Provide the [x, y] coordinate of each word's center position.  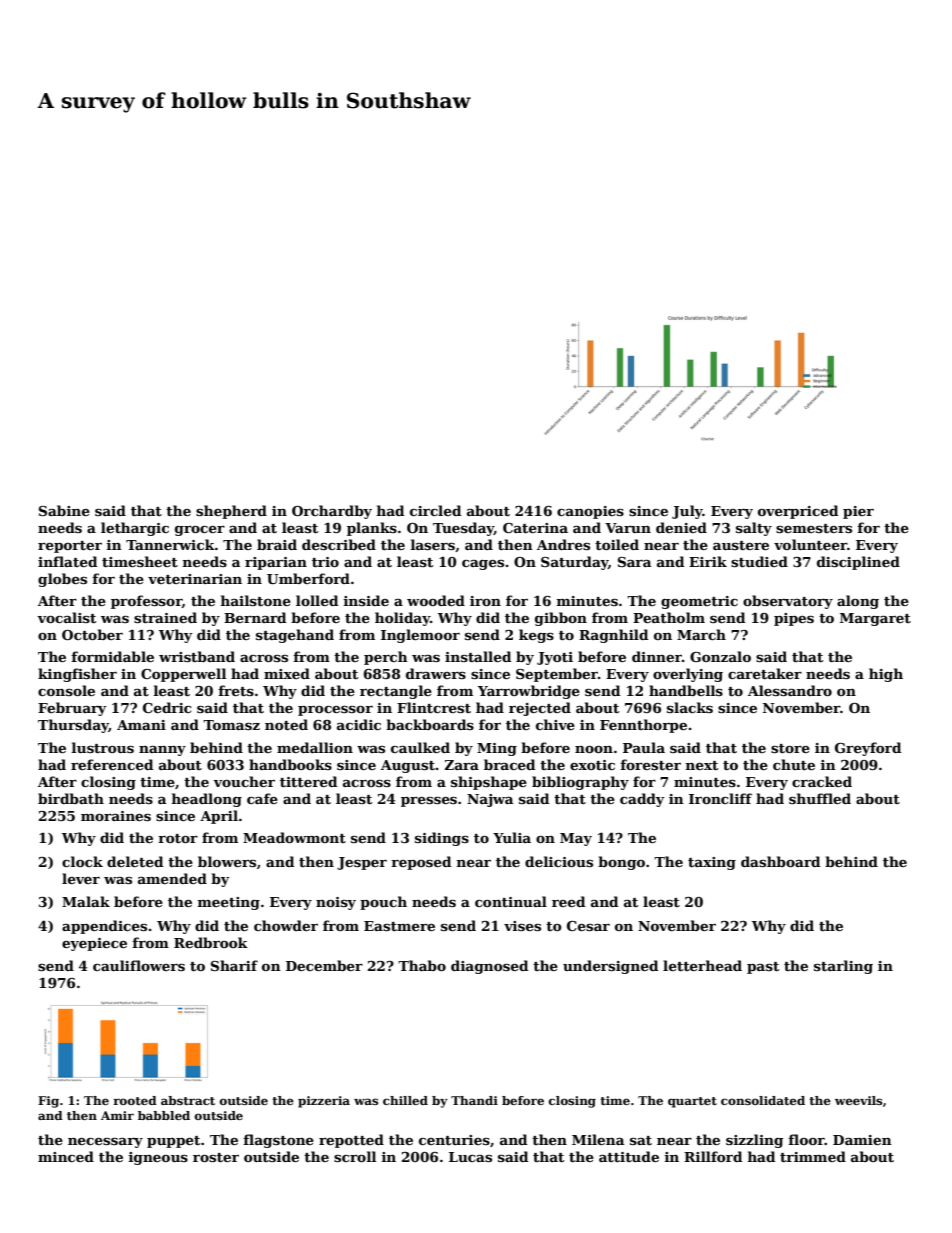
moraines [116, 816]
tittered [308, 781]
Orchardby [332, 512]
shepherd [231, 512]
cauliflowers [139, 965]
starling [843, 967]
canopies [590, 512]
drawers [436, 673]
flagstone [278, 1141]
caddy [642, 800]
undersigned [610, 967]
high [886, 675]
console [66, 690]
